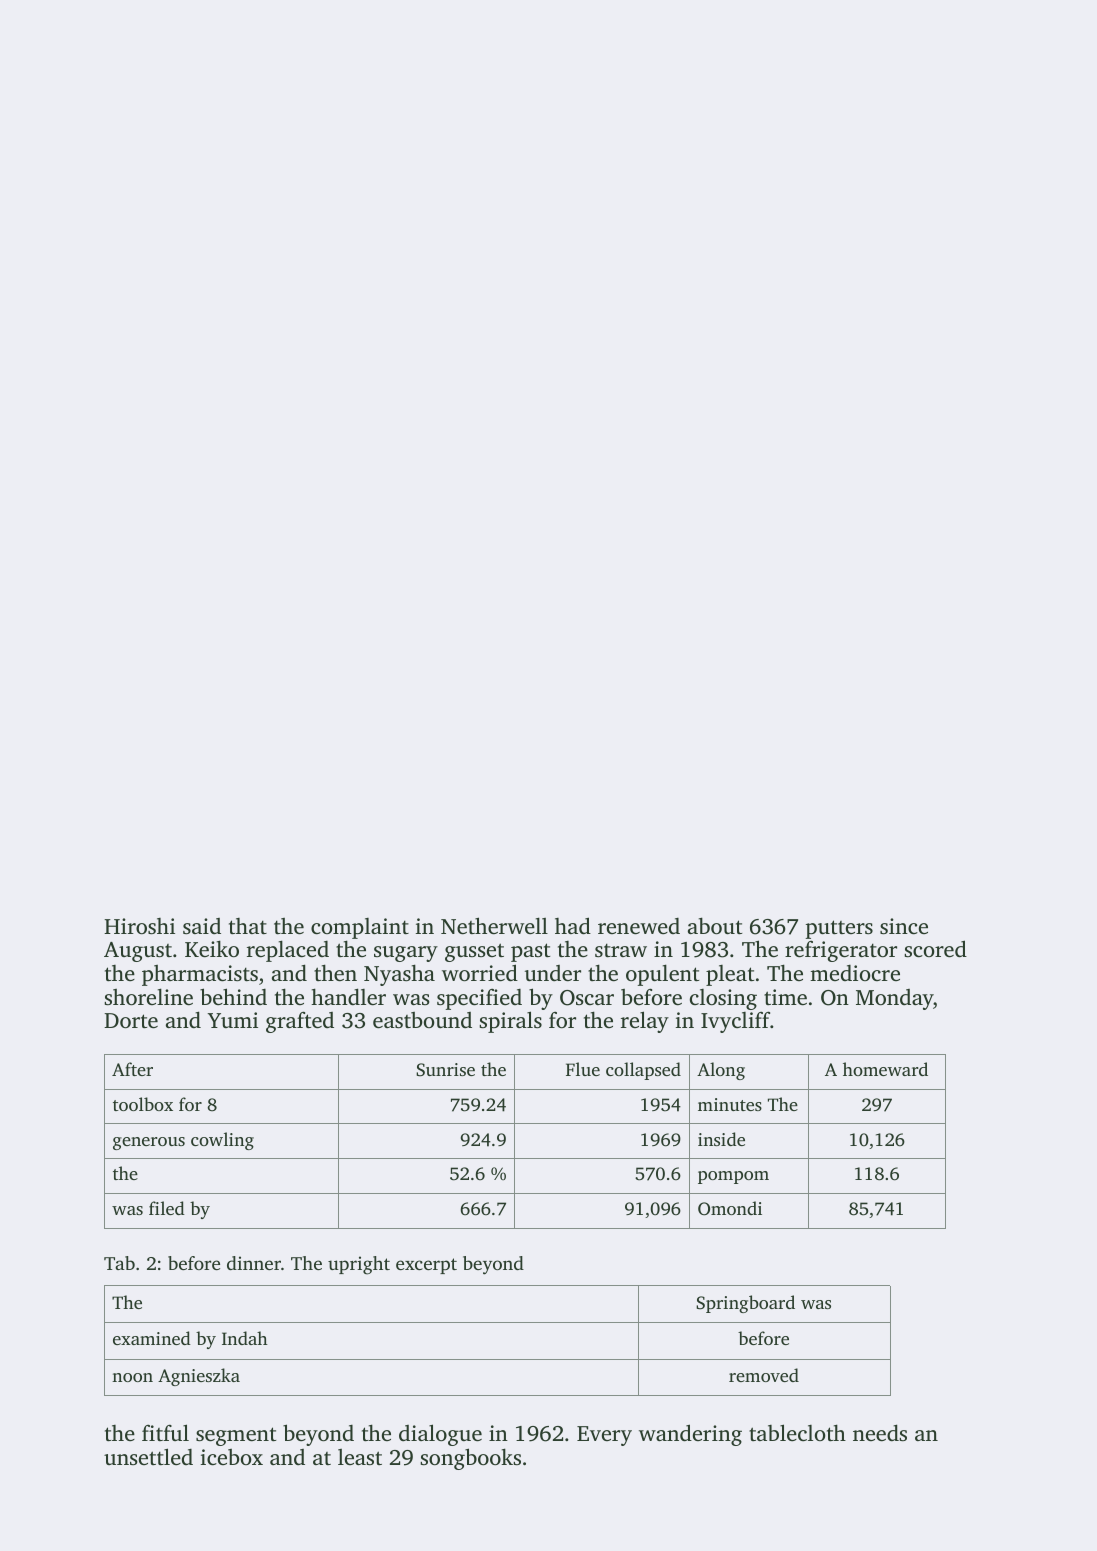 The height and width of the image is (1551, 1097). I want to click on excerpt, so click(426, 1266).
